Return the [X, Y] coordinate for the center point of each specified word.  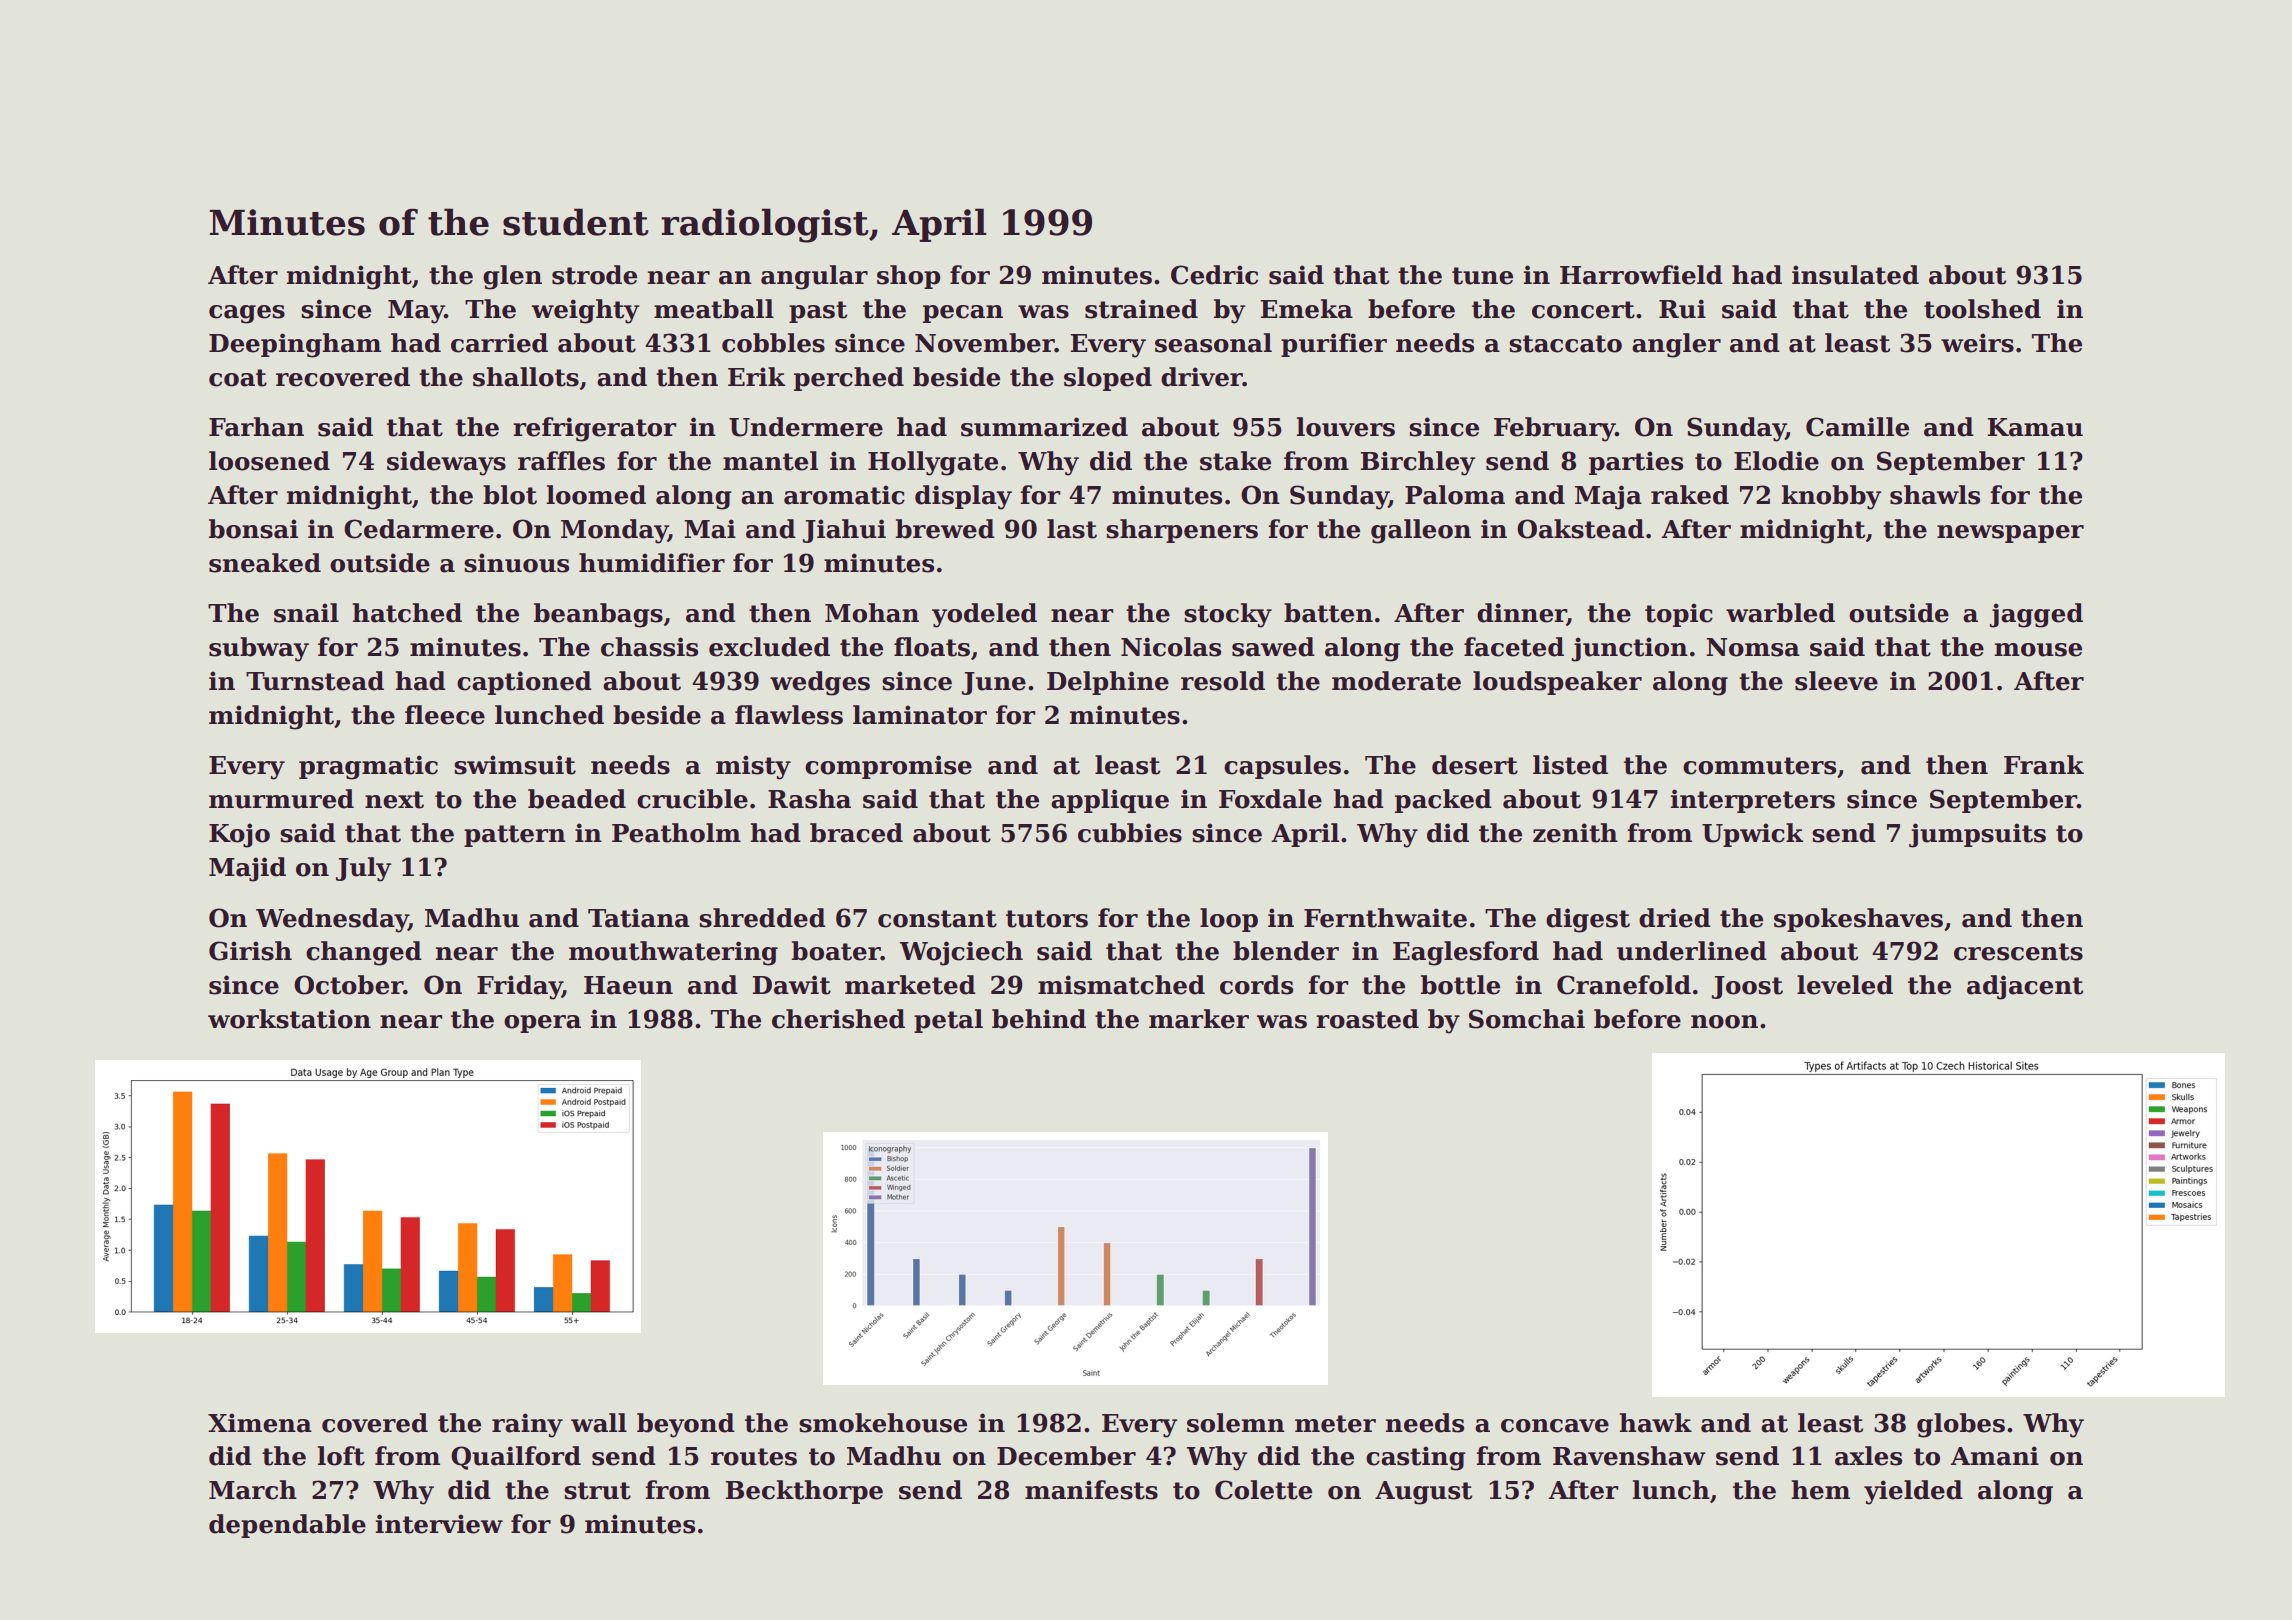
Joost [1747, 987]
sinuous [516, 563]
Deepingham [295, 345]
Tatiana [639, 918]
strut [597, 1491]
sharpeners [1182, 531]
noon [1724, 1022]
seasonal [1213, 343]
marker [1199, 1019]
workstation [289, 1019]
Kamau [2035, 427]
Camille [1857, 427]
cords [1256, 985]
